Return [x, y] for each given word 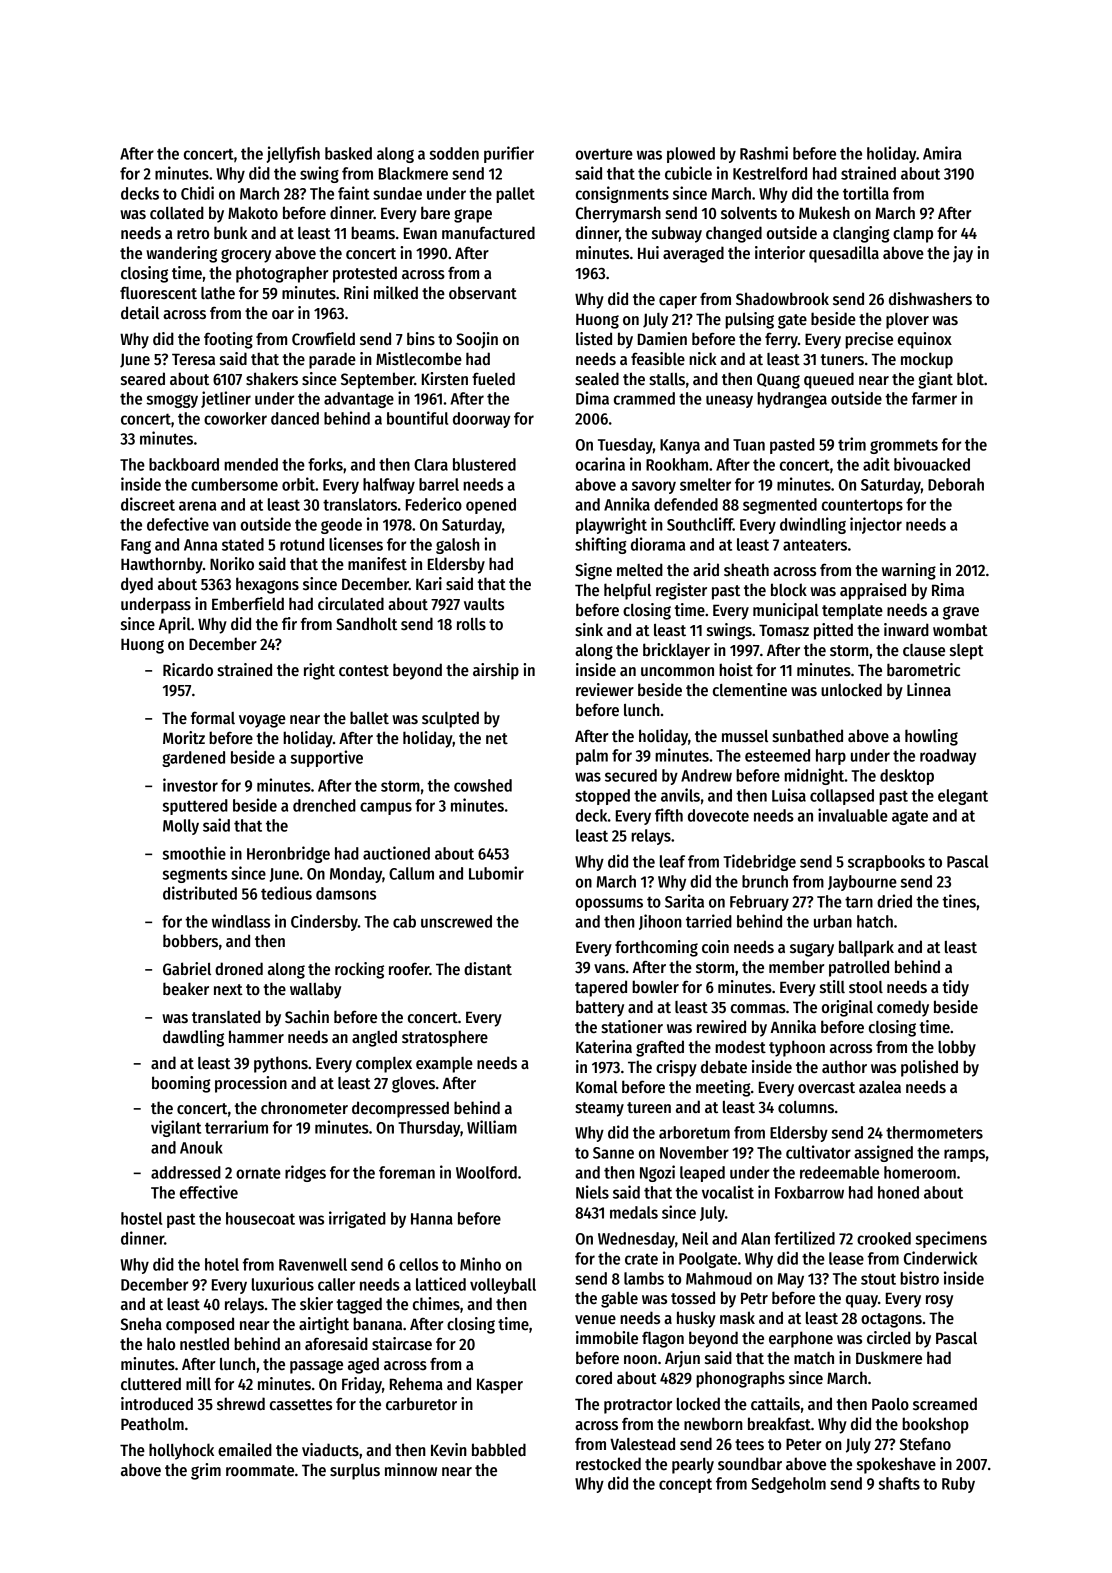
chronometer [304, 1108]
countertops [862, 506]
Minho [480, 1264]
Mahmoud [719, 1278]
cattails [775, 1404]
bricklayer [676, 651]
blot [970, 378]
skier [316, 1304]
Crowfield [323, 339]
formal [213, 717]
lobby [957, 1048]
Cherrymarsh [618, 214]
